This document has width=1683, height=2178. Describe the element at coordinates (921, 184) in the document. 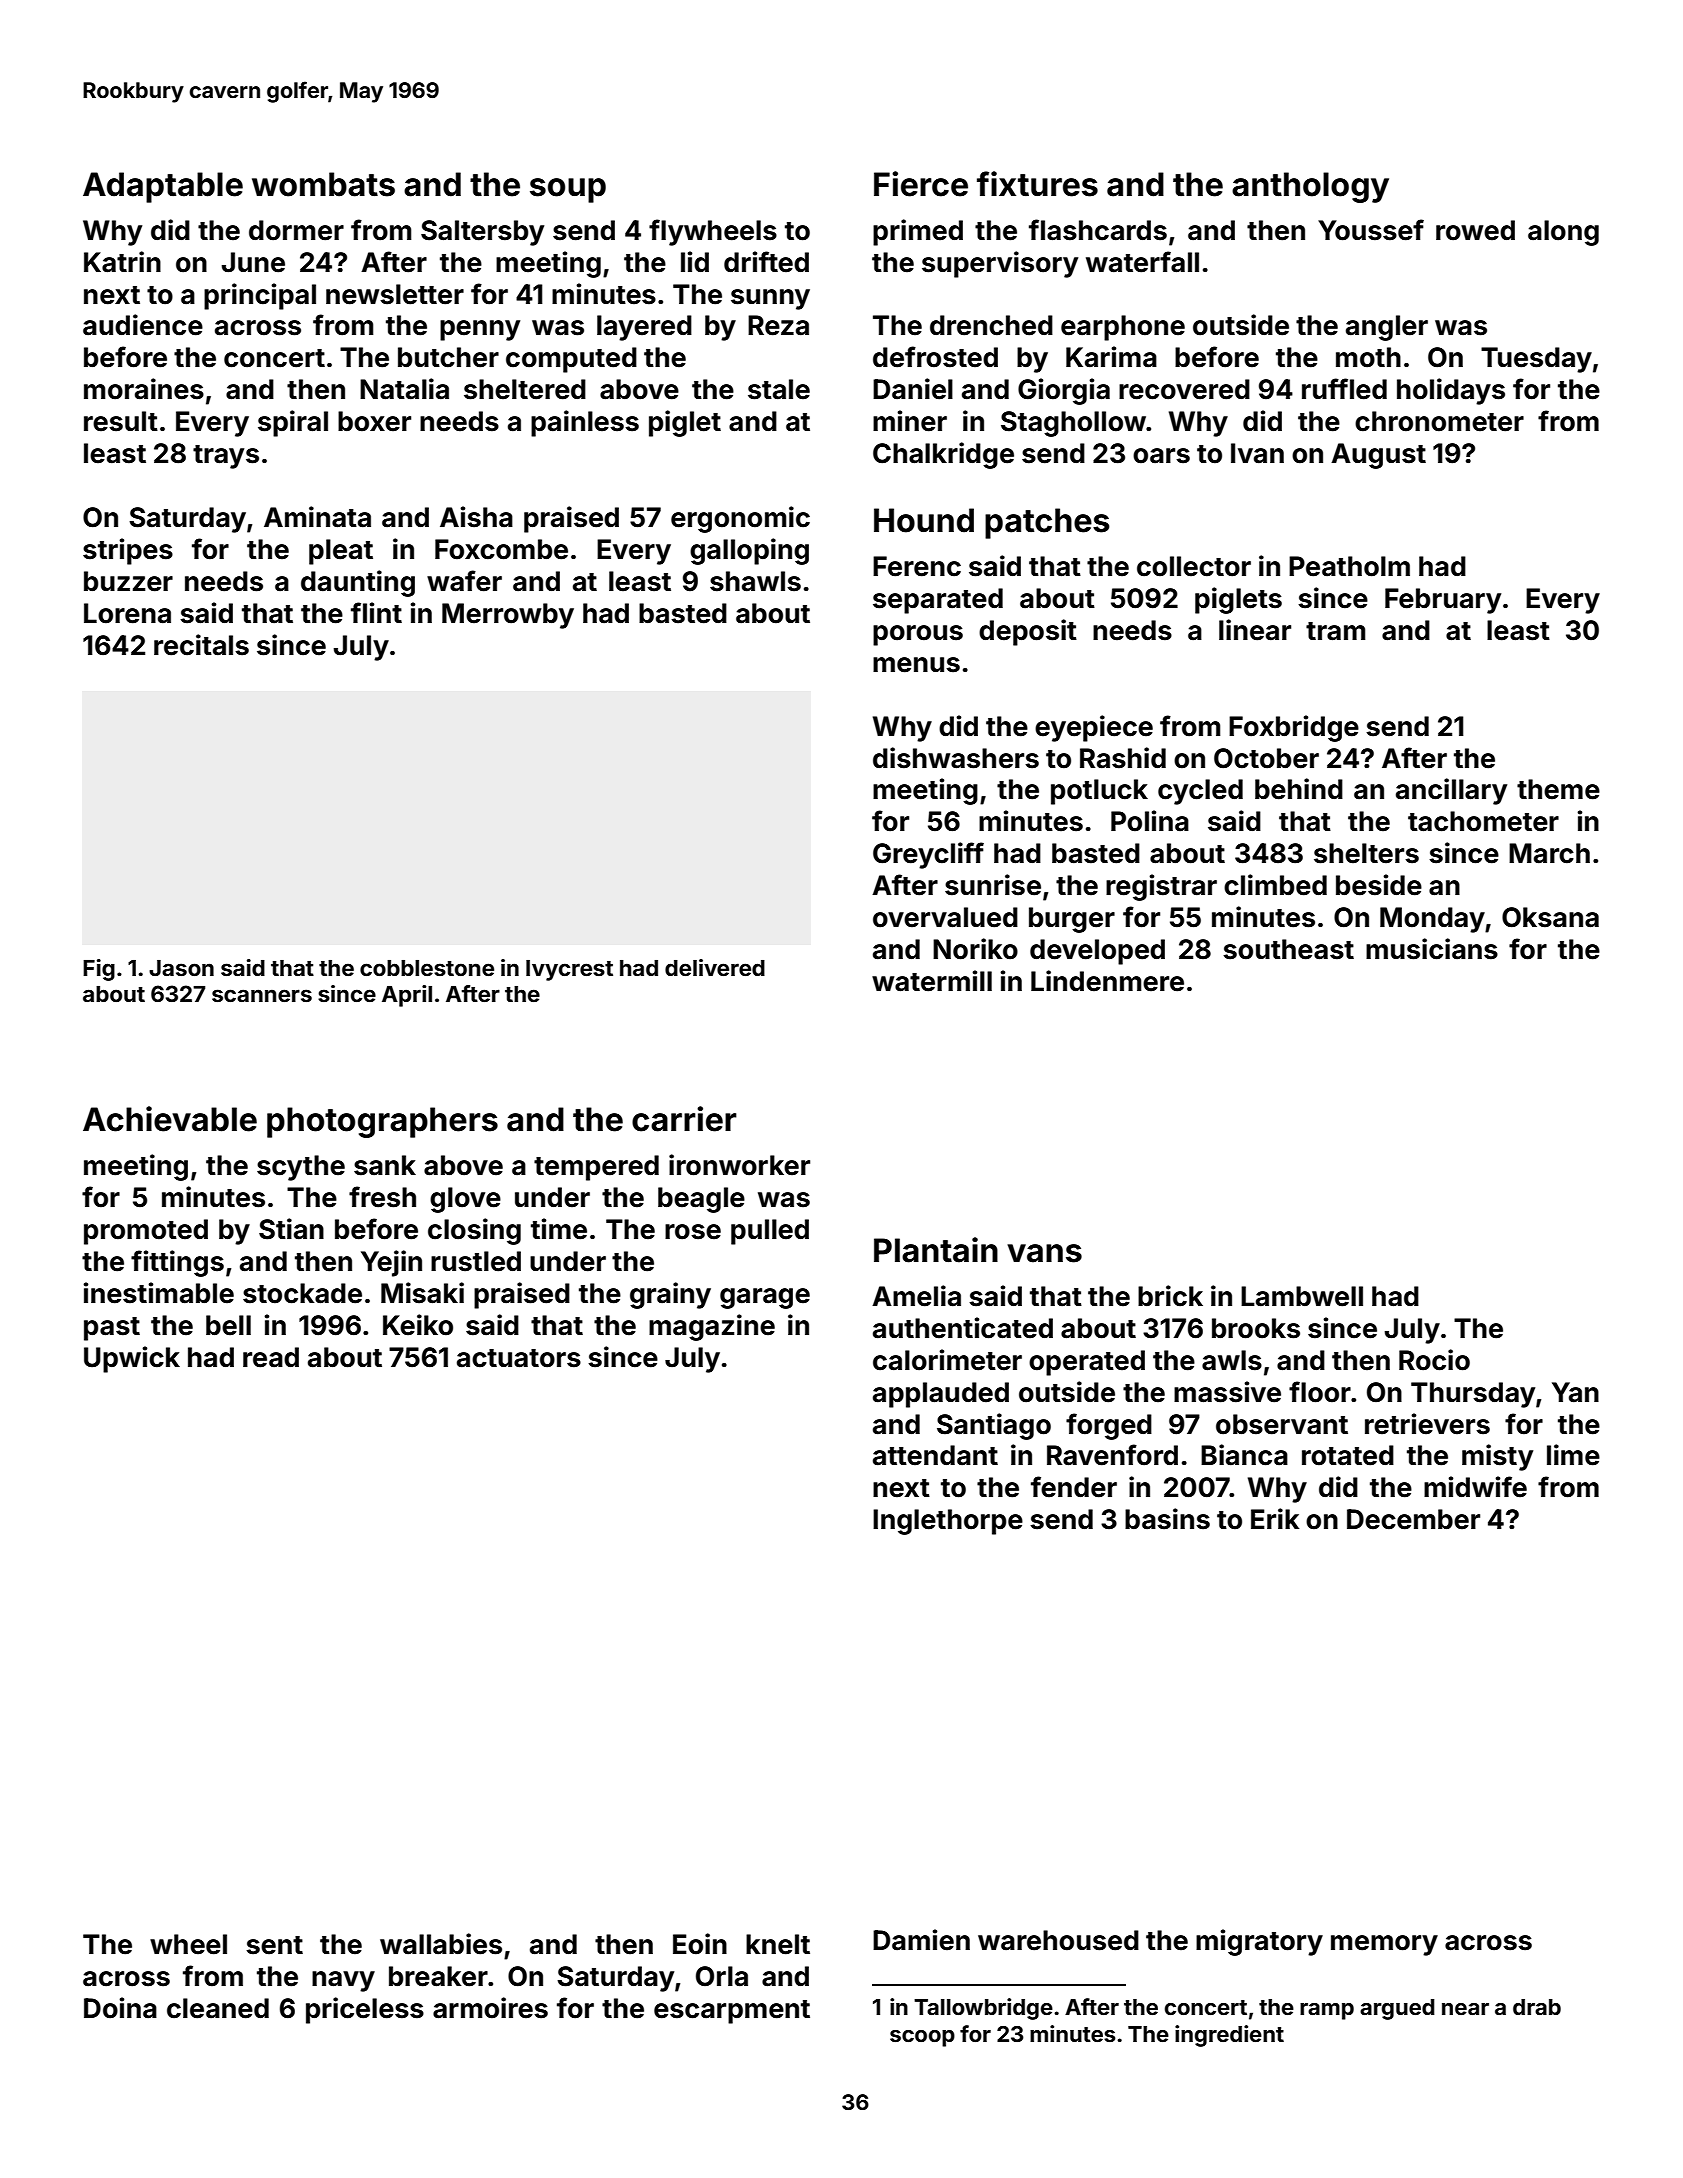

I see `Fierce` at that location.
